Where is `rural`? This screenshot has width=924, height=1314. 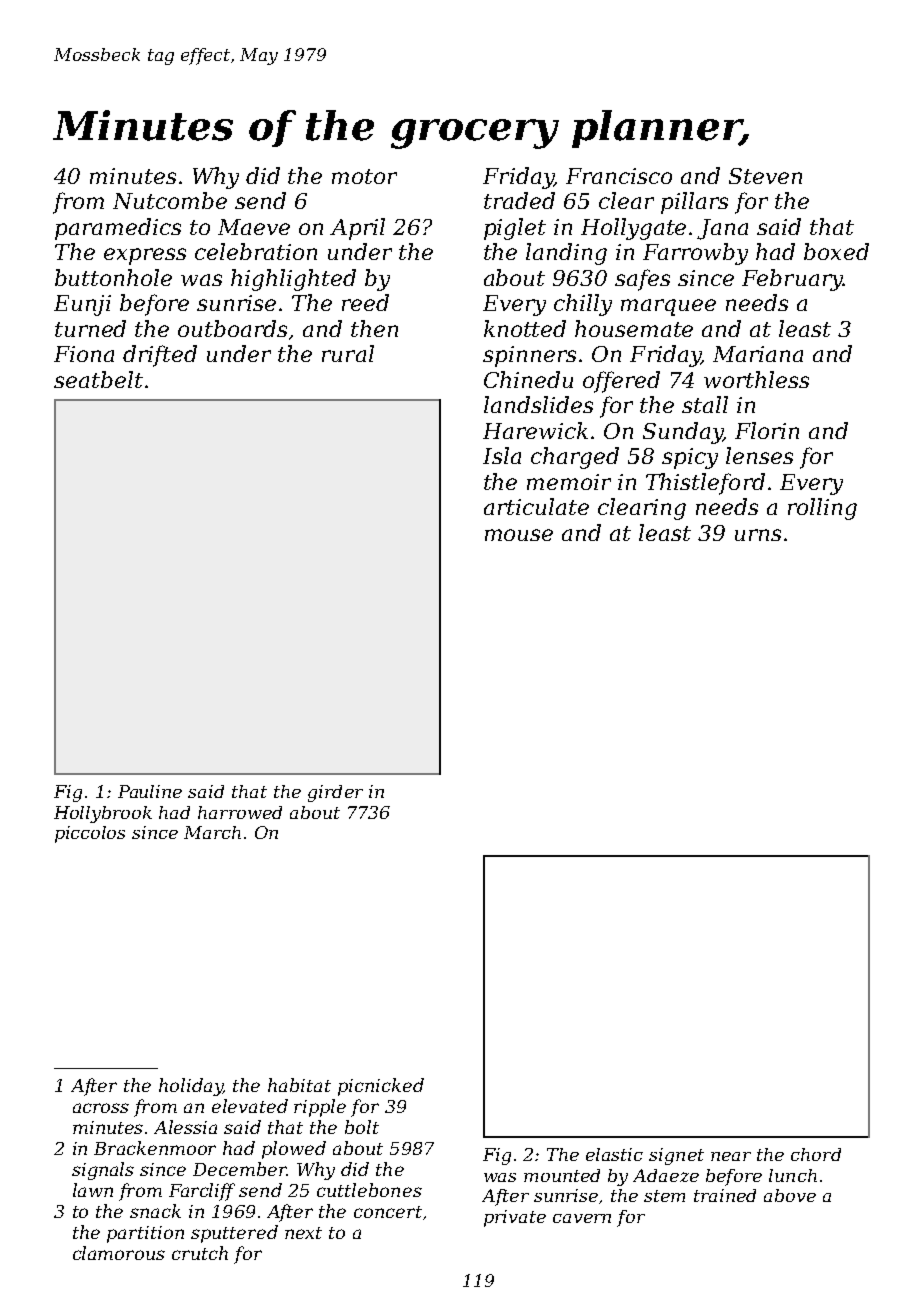 rural is located at coordinates (348, 353).
